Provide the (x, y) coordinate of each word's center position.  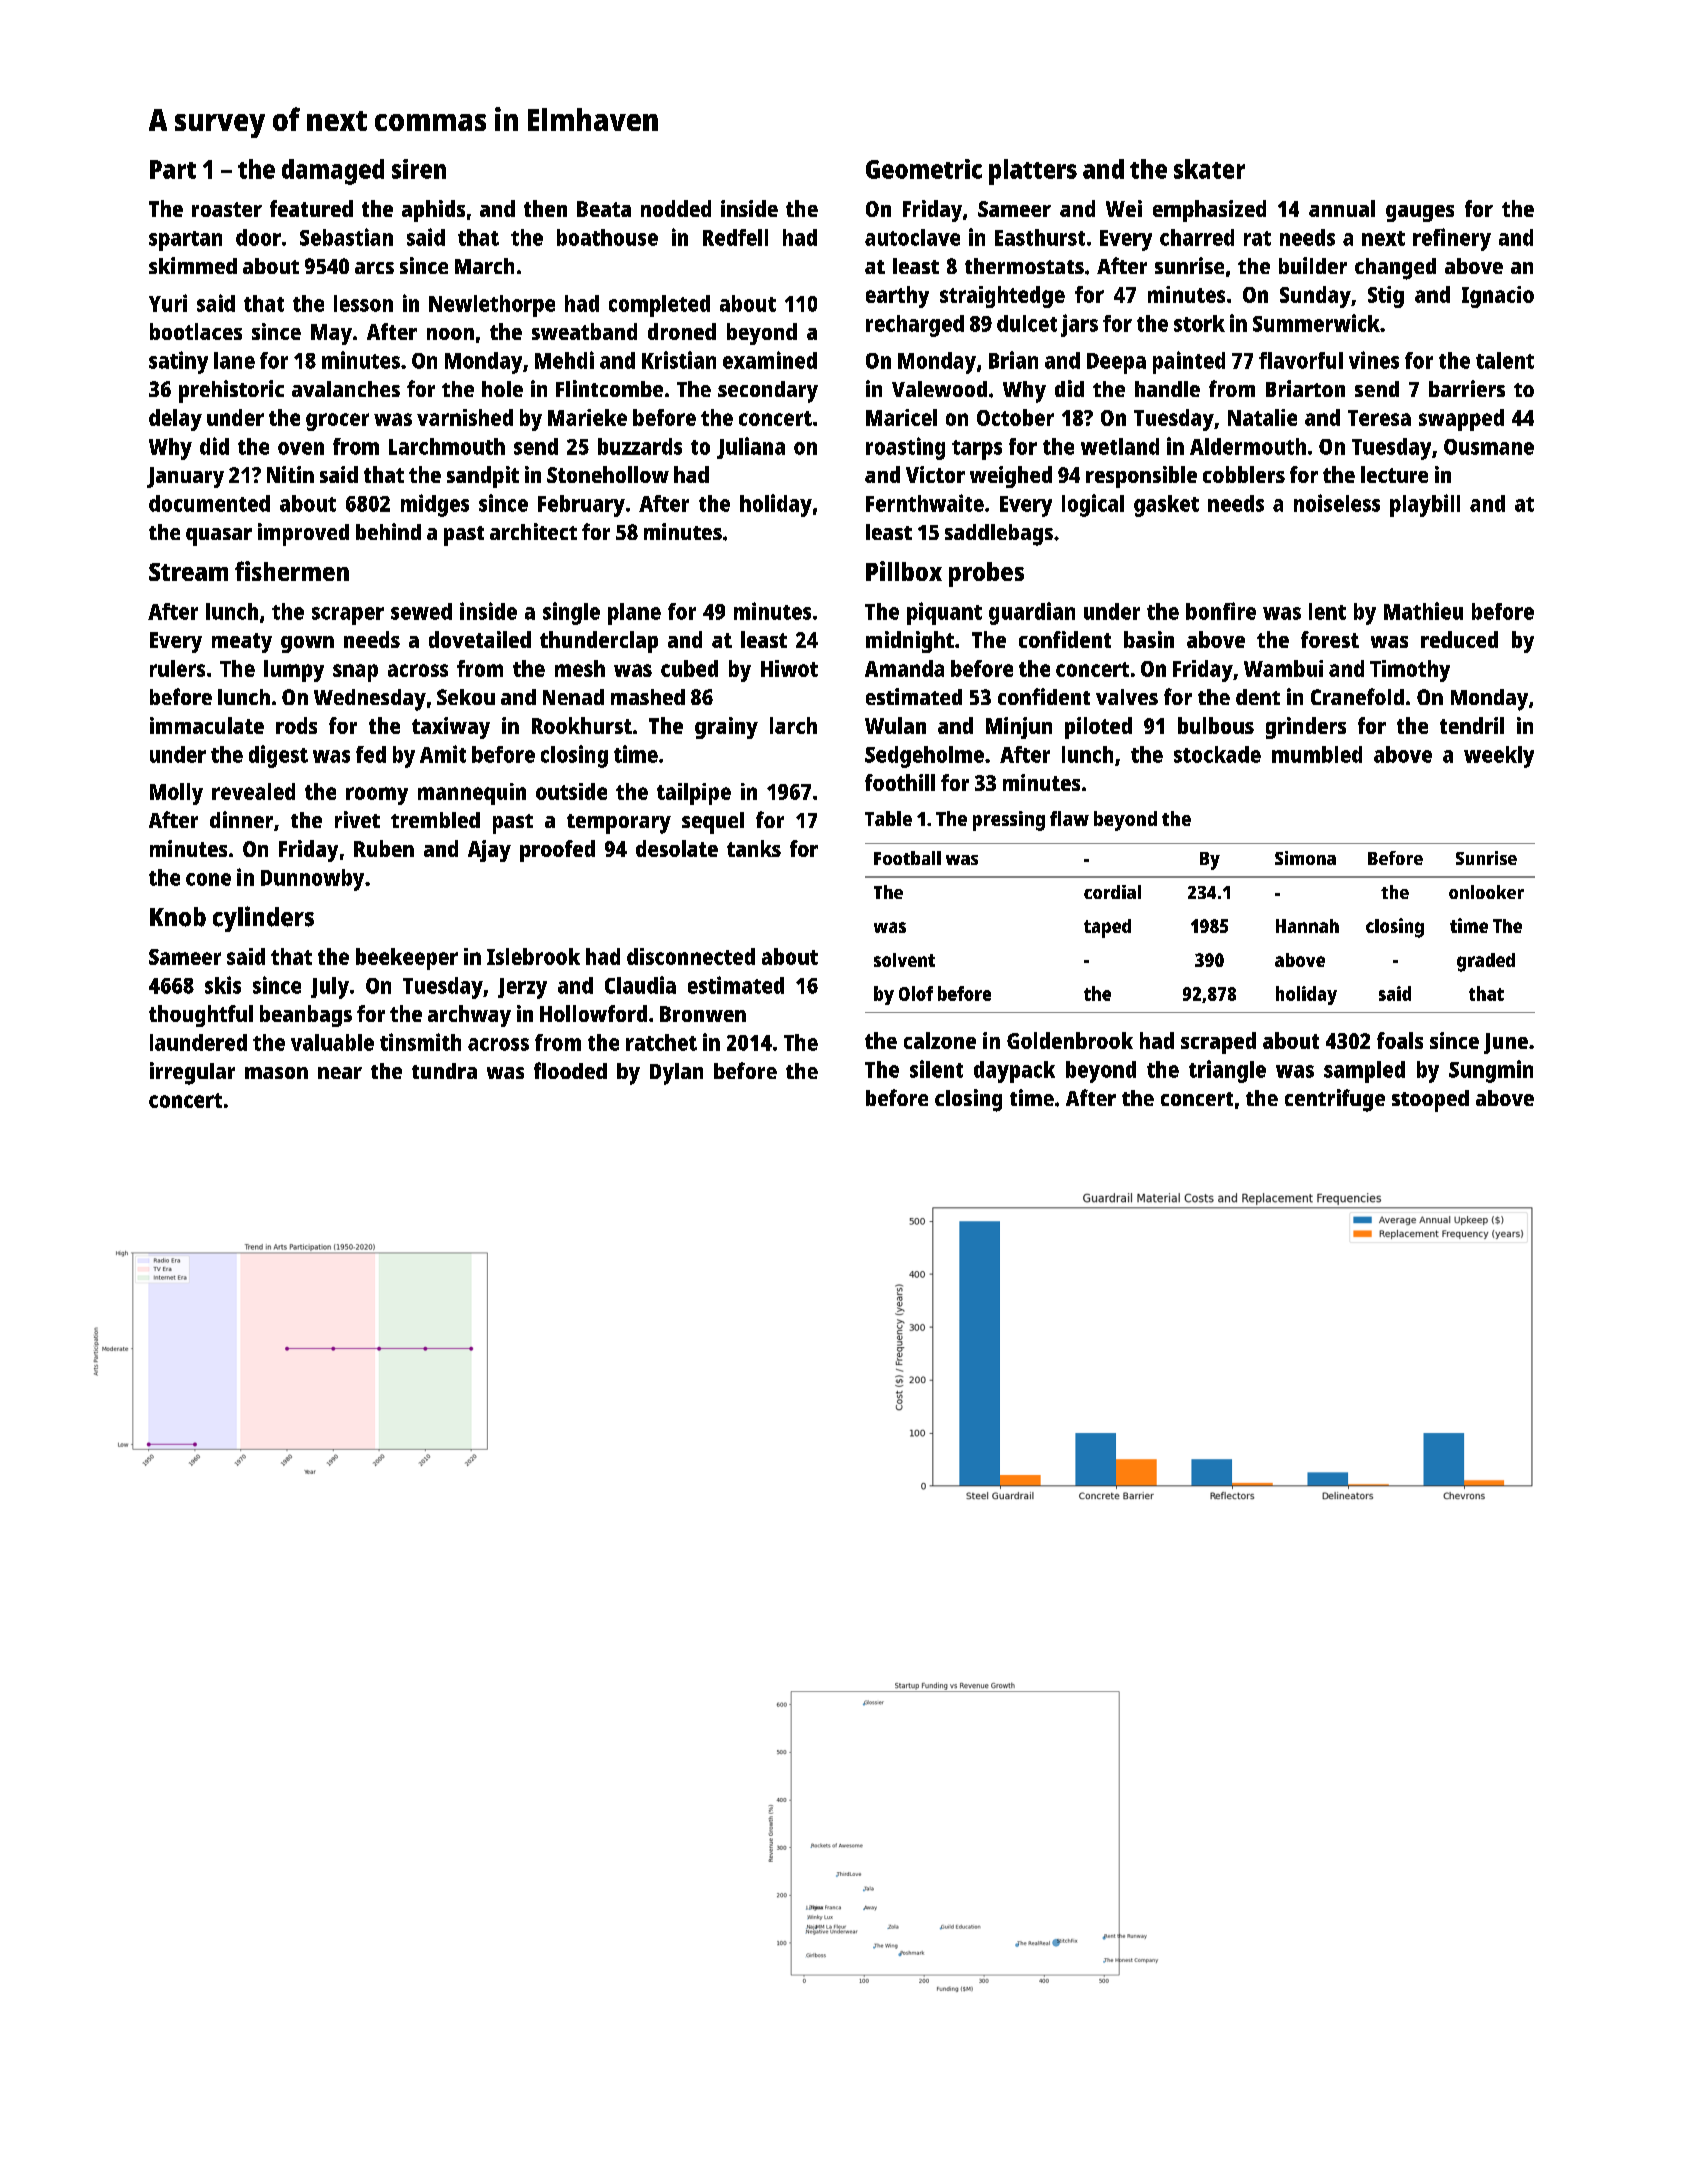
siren (419, 169)
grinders (1306, 728)
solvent (904, 960)
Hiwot (789, 668)
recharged (915, 326)
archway (469, 1016)
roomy (377, 796)
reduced (1459, 639)
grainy (726, 728)
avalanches (346, 389)
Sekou (466, 697)
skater (1209, 169)
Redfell (735, 237)
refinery (1452, 239)
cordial (1112, 892)
